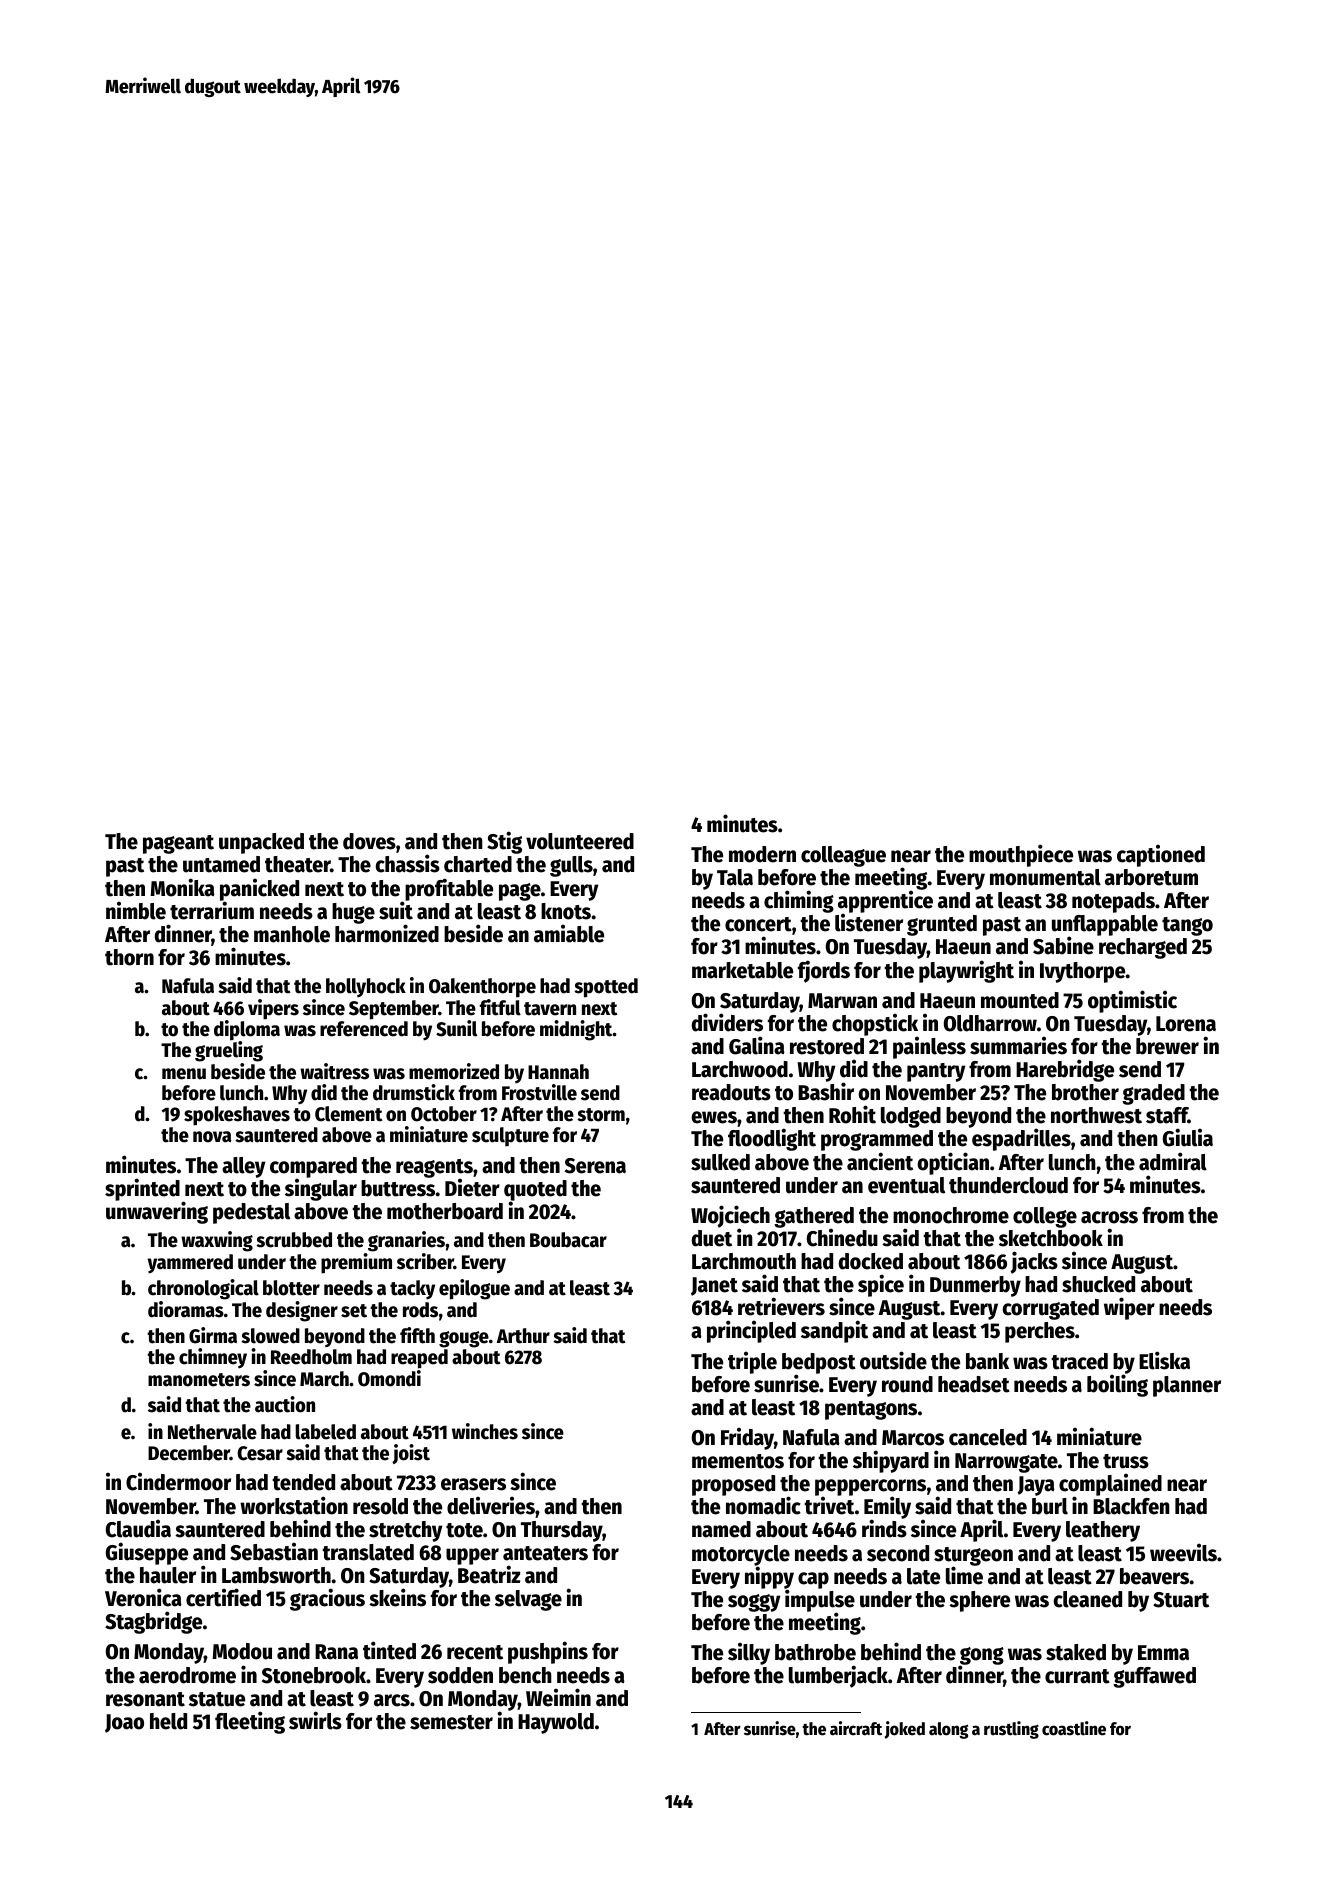  Describe the element at coordinates (250, 1722) in the screenshot. I see `fleeting` at that location.
